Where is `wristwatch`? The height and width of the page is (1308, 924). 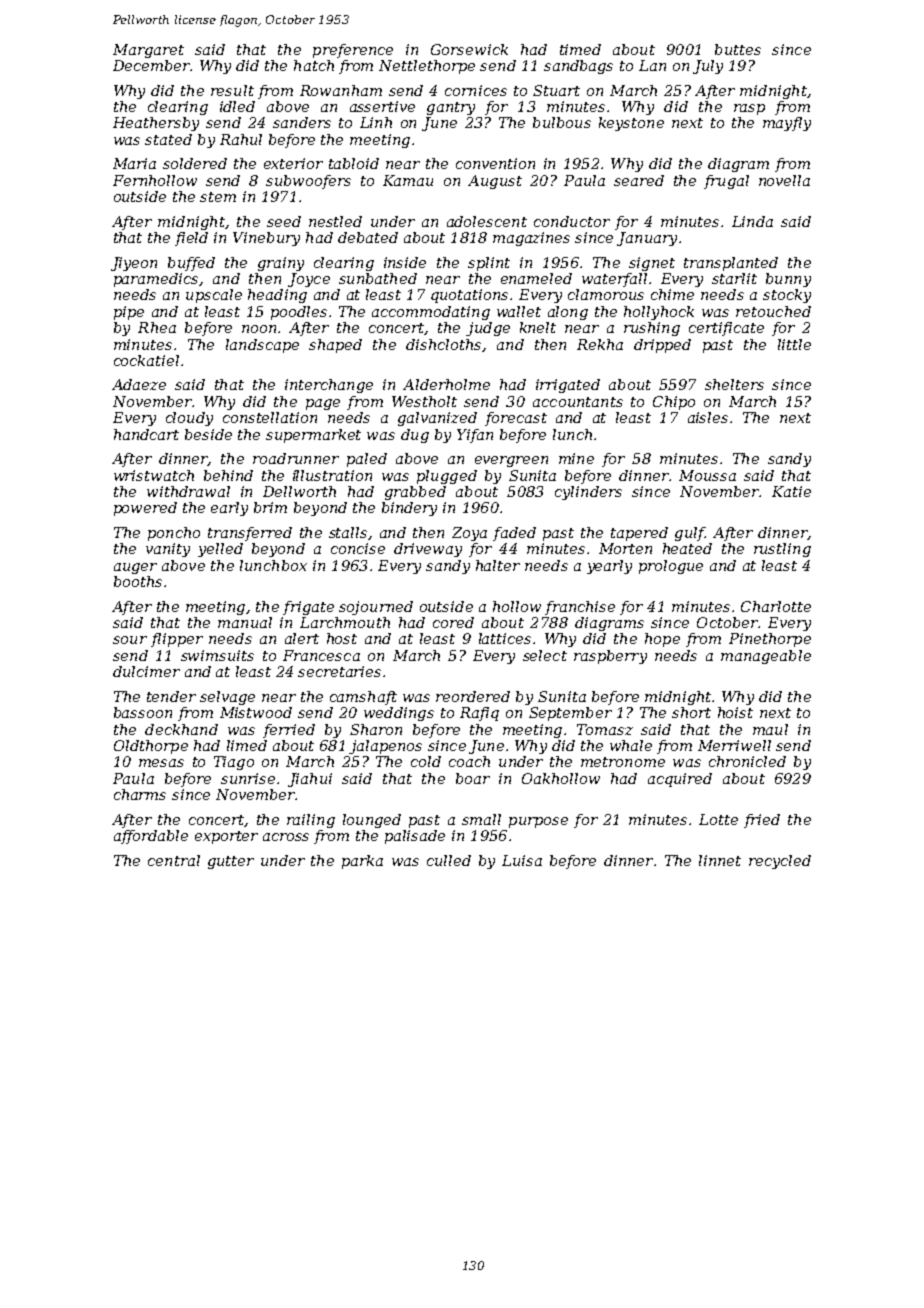 wristwatch is located at coordinates (154, 475).
